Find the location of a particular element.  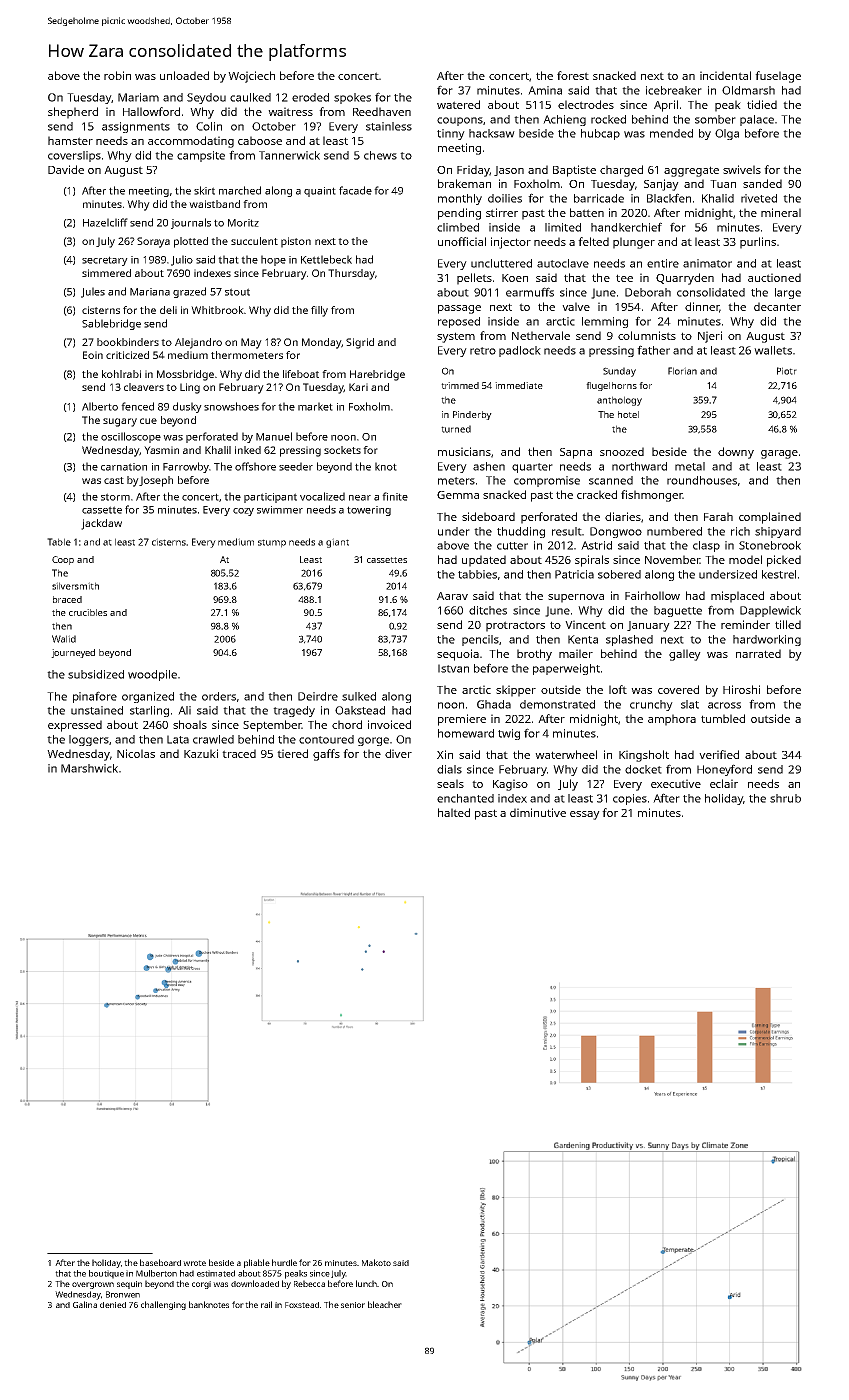

shrub is located at coordinates (785, 798).
